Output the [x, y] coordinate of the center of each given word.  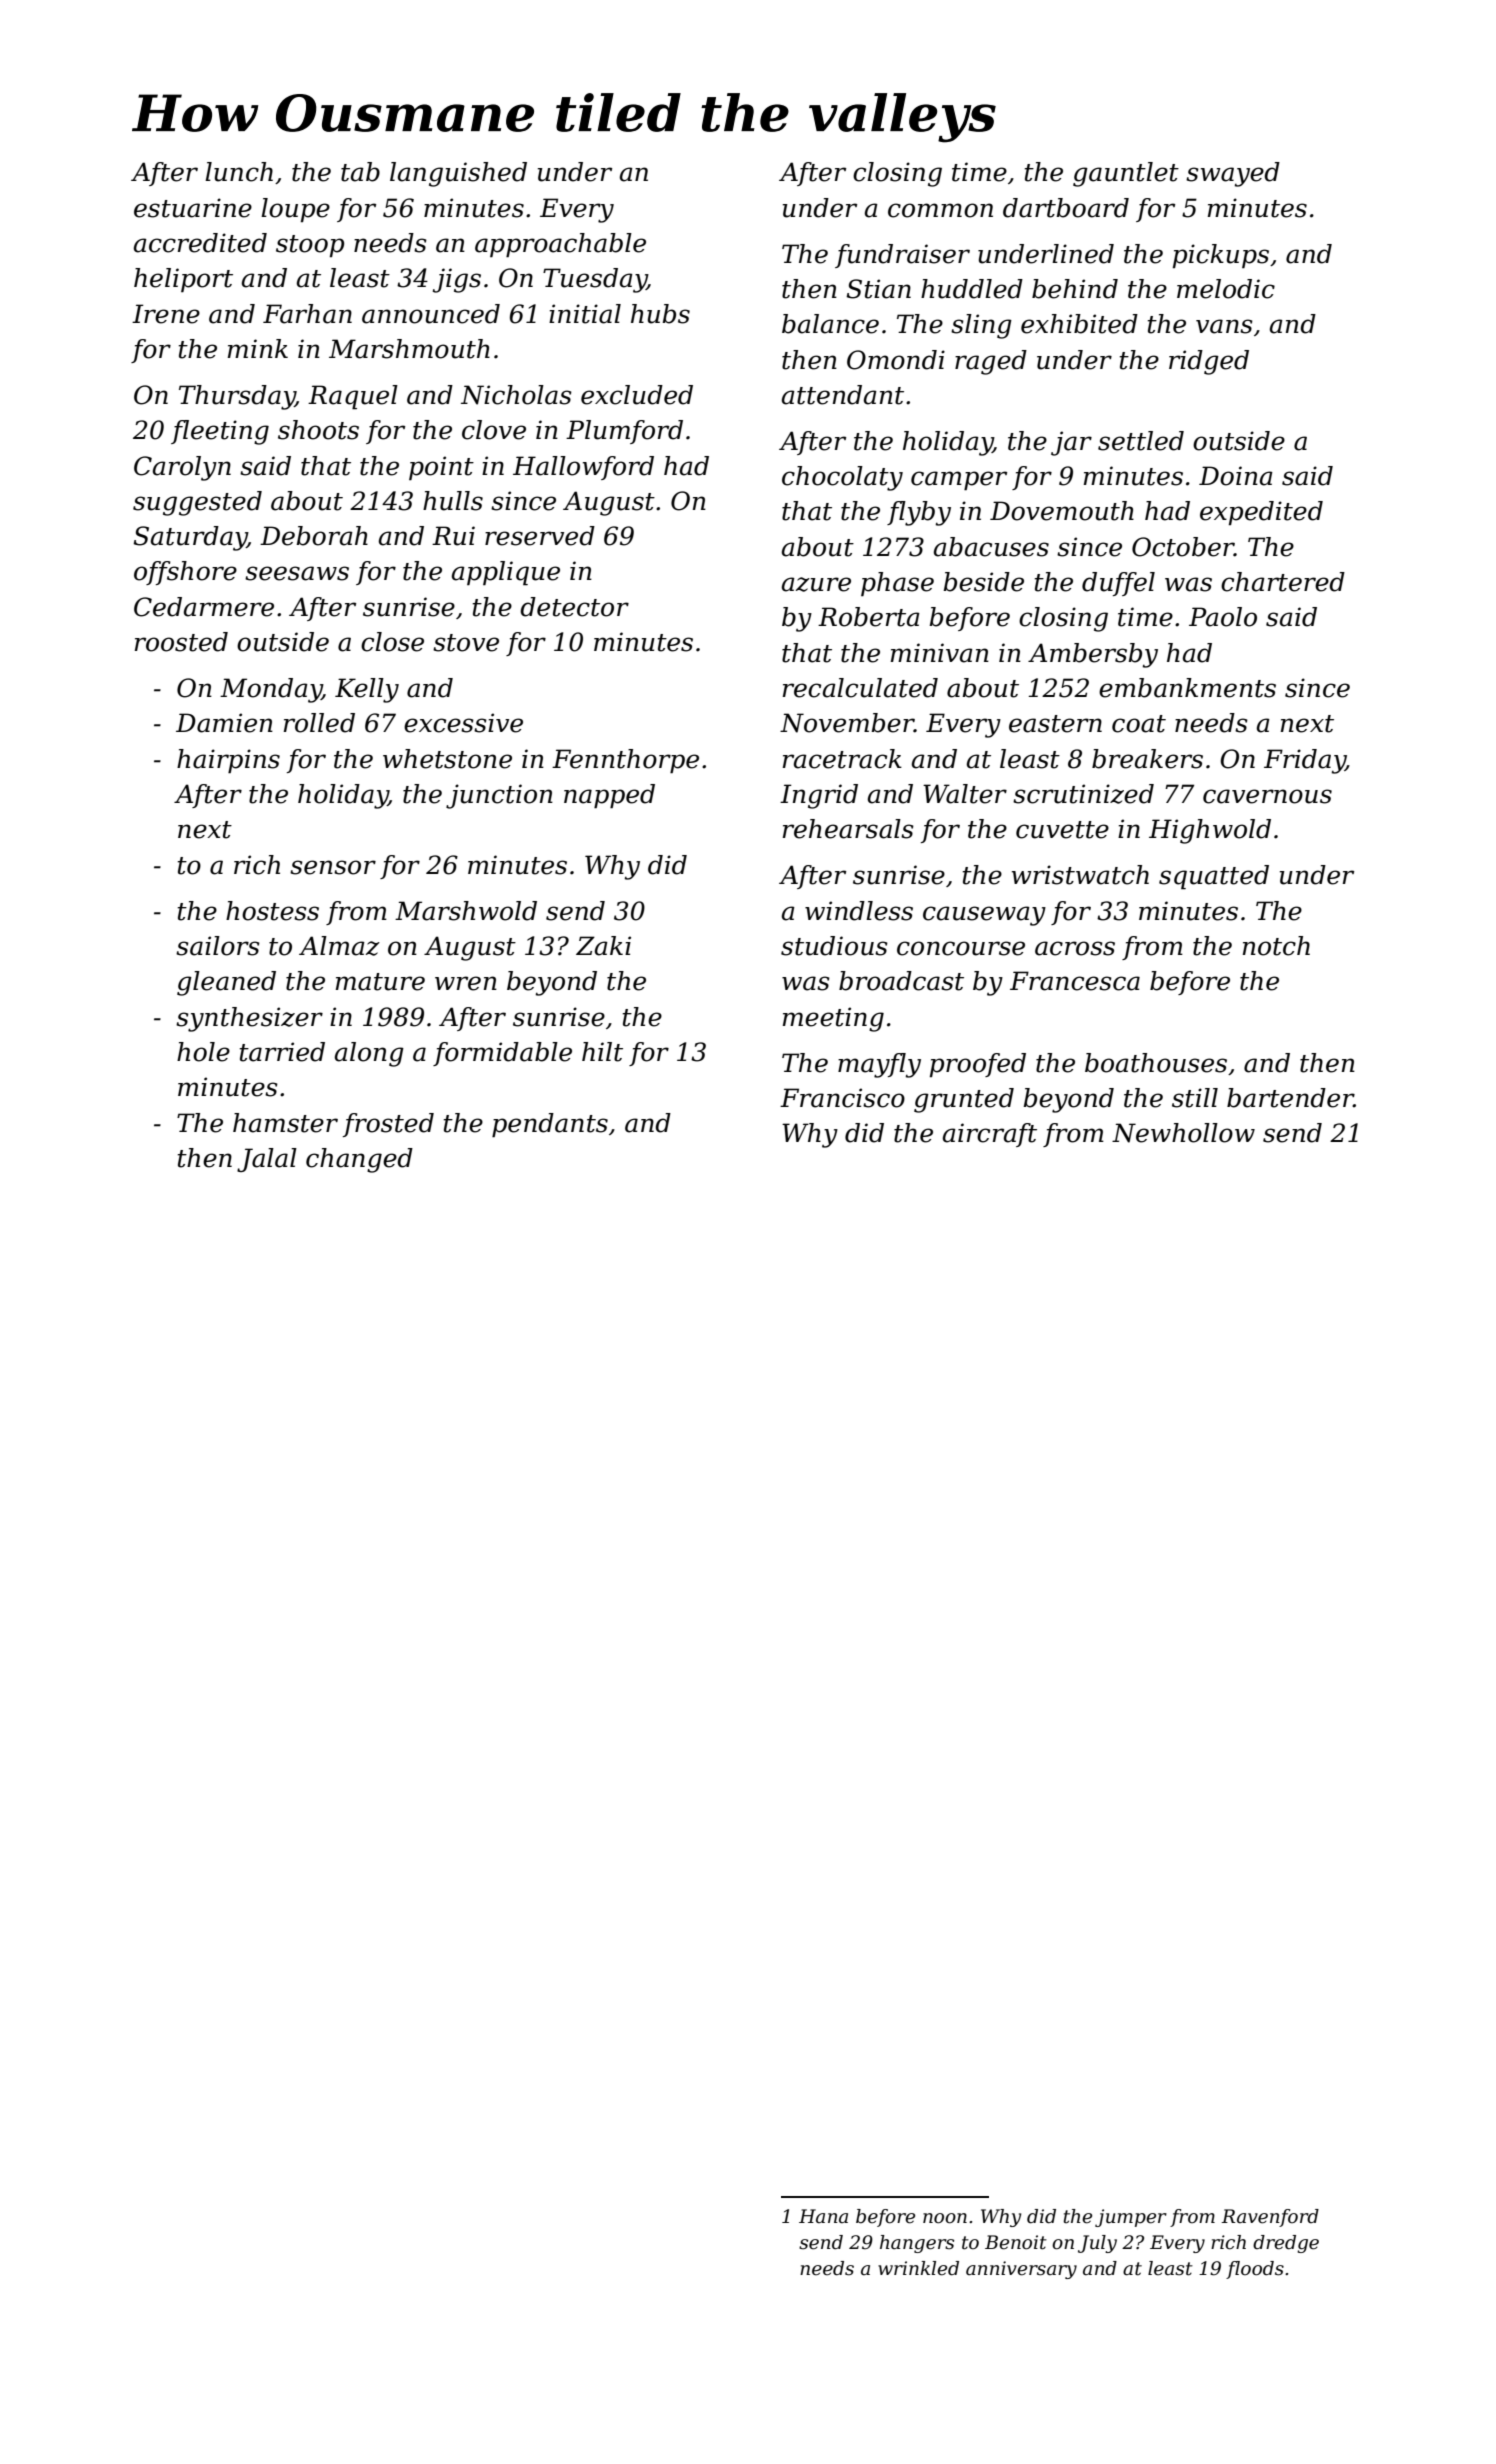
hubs [660, 314]
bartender [1290, 1098]
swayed [1233, 174]
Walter [965, 794]
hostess [272, 911]
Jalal [267, 1160]
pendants [550, 1125]
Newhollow [1183, 1133]
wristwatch [1080, 875]
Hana [823, 2216]
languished [458, 174]
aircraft [990, 1135]
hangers [917, 2244]
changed [359, 1160]
